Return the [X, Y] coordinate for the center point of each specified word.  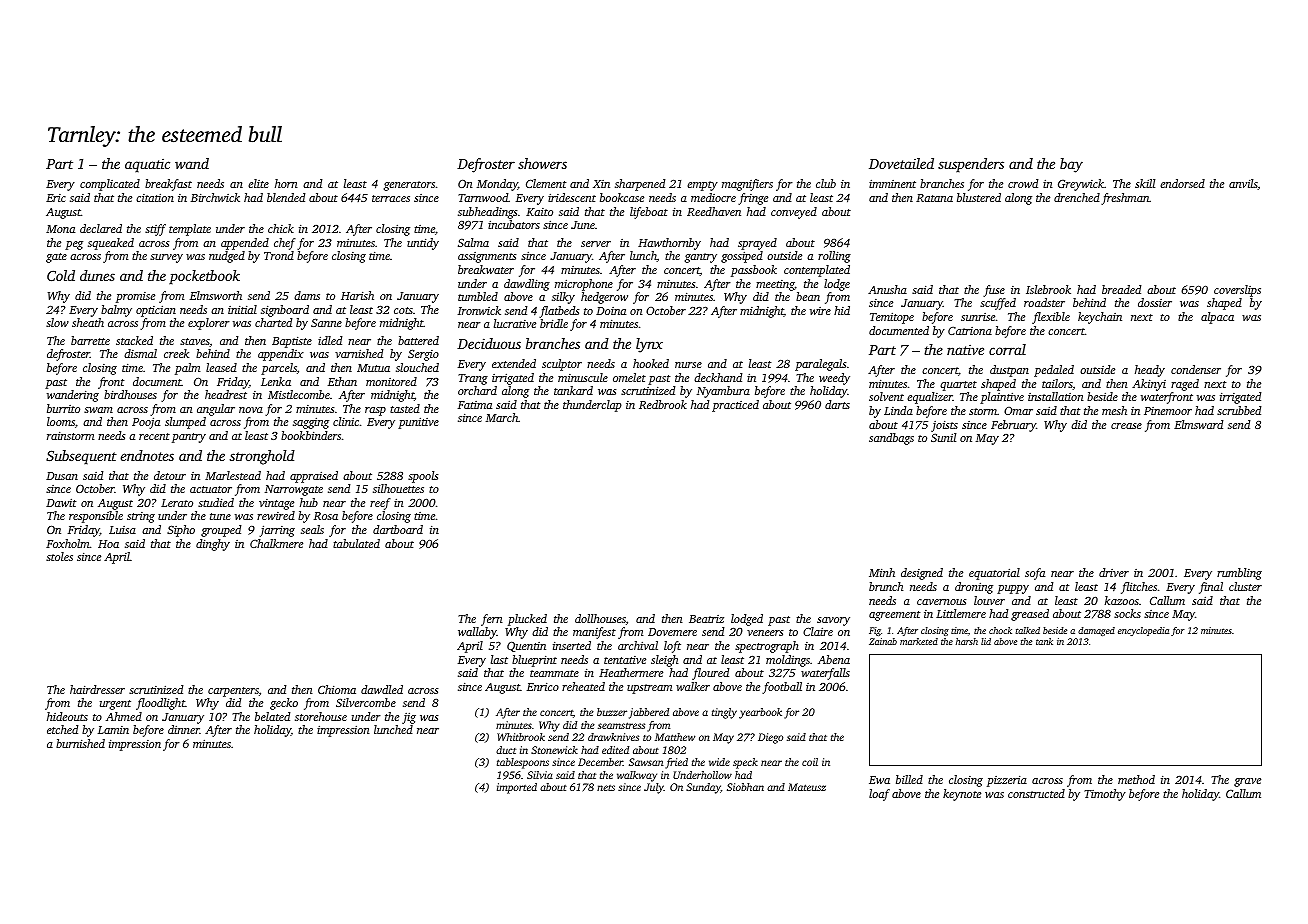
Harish [357, 295]
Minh [882, 572]
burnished [80, 743]
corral [1007, 349]
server [596, 244]
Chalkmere [276, 543]
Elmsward [1198, 424]
